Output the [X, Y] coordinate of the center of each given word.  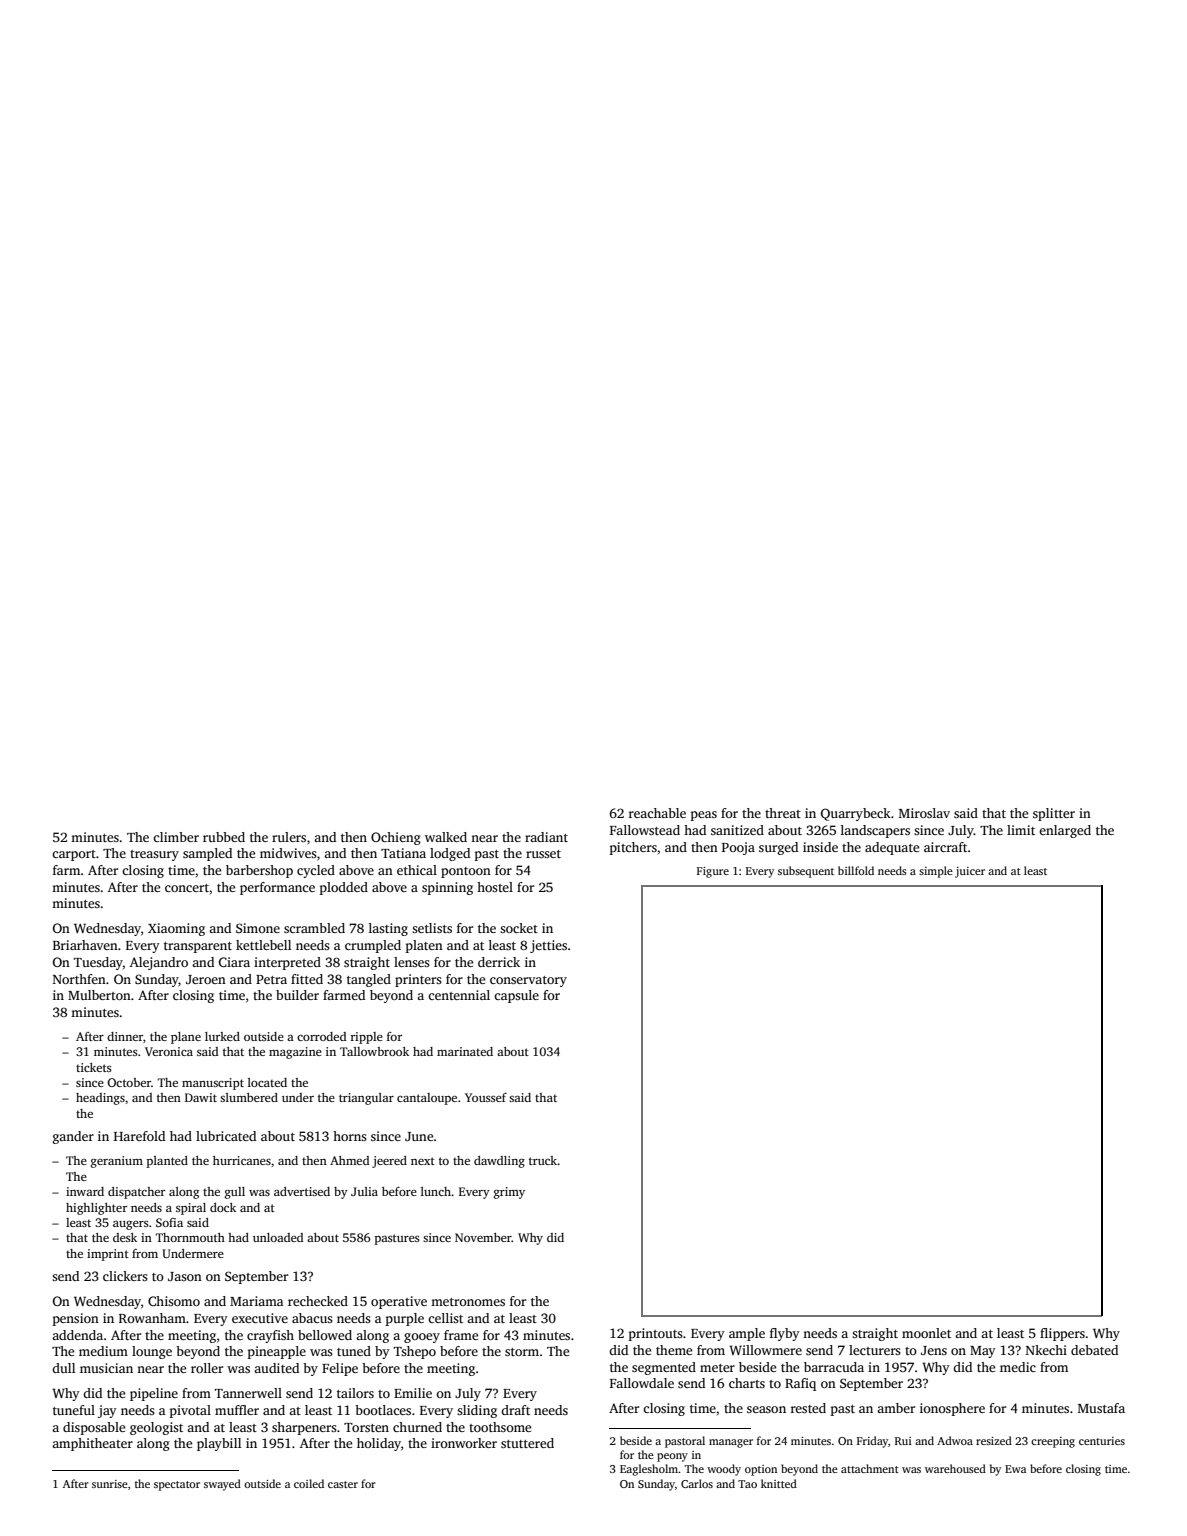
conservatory [528, 981]
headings [100, 1099]
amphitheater [92, 1444]
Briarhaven [85, 945]
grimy [509, 1193]
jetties [548, 946]
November [483, 1237]
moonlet [926, 1333]
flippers [1062, 1334]
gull [234, 1193]
